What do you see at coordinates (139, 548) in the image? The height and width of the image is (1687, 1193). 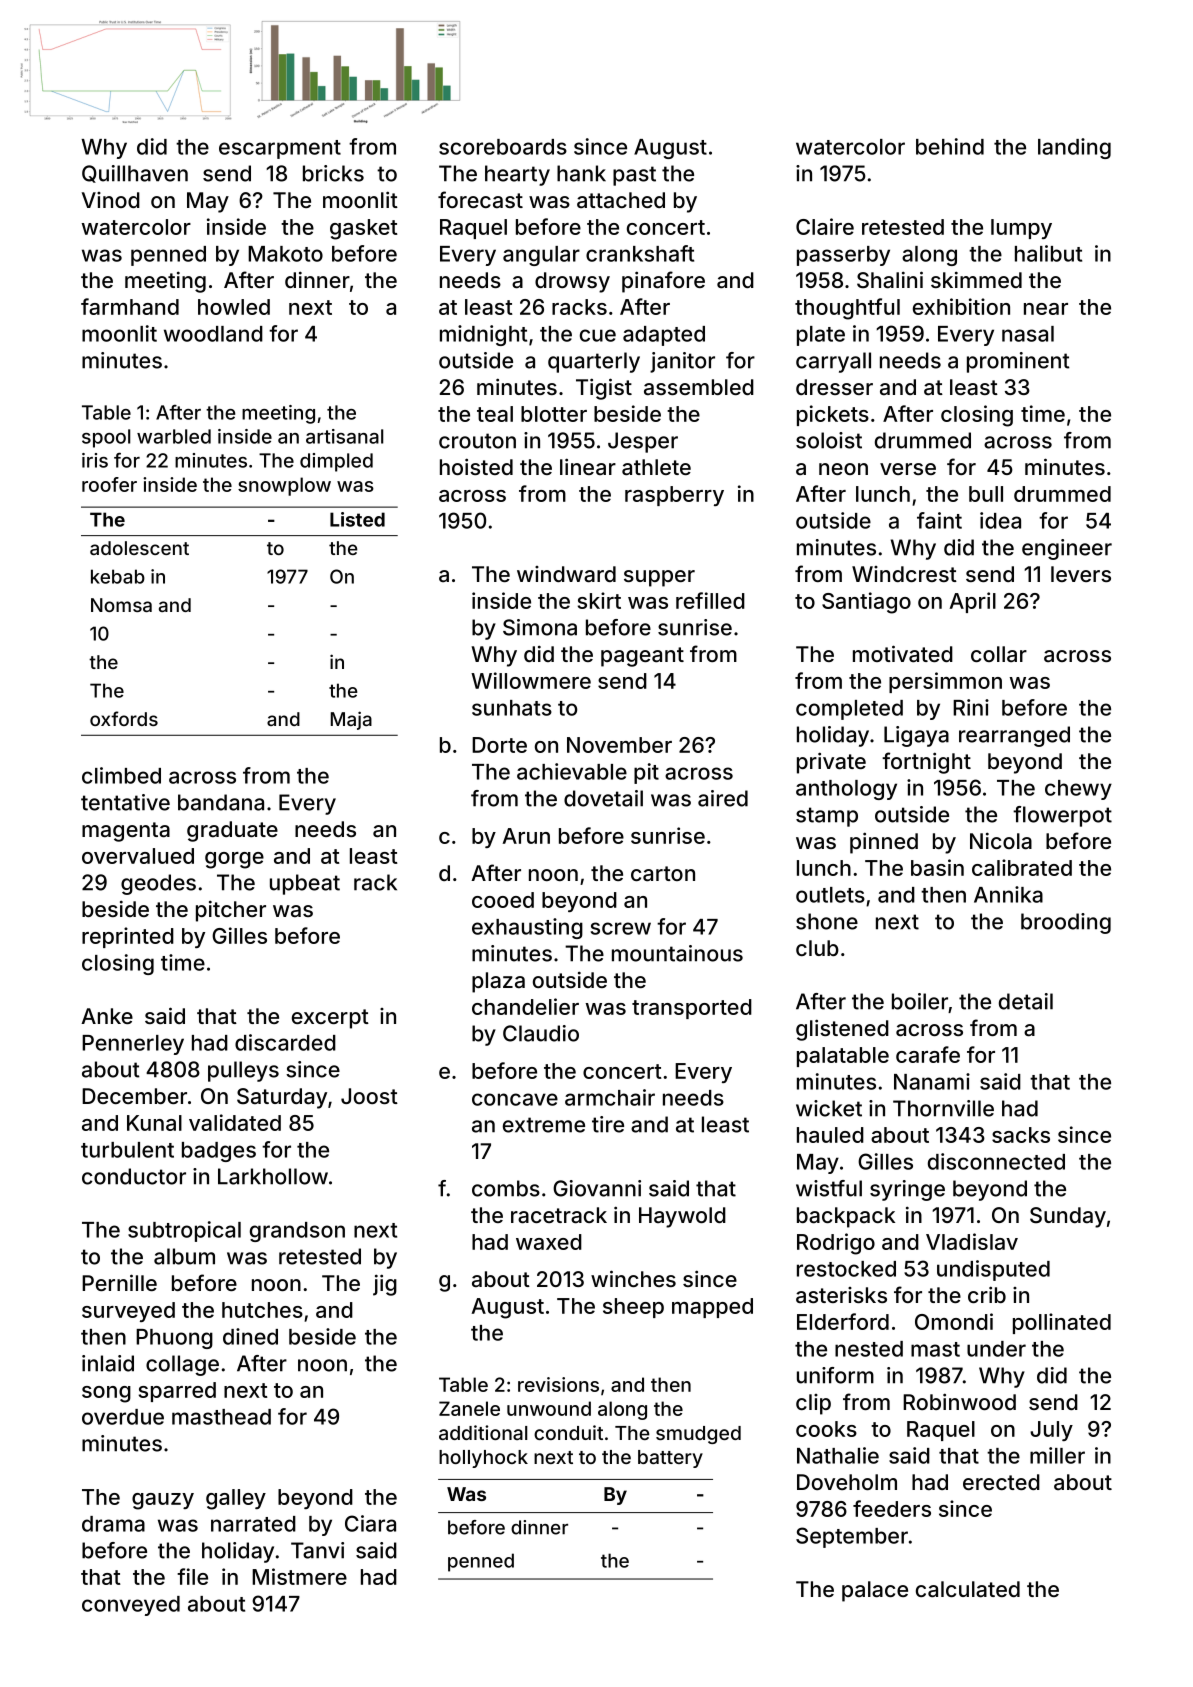 I see `adolescent` at bounding box center [139, 548].
